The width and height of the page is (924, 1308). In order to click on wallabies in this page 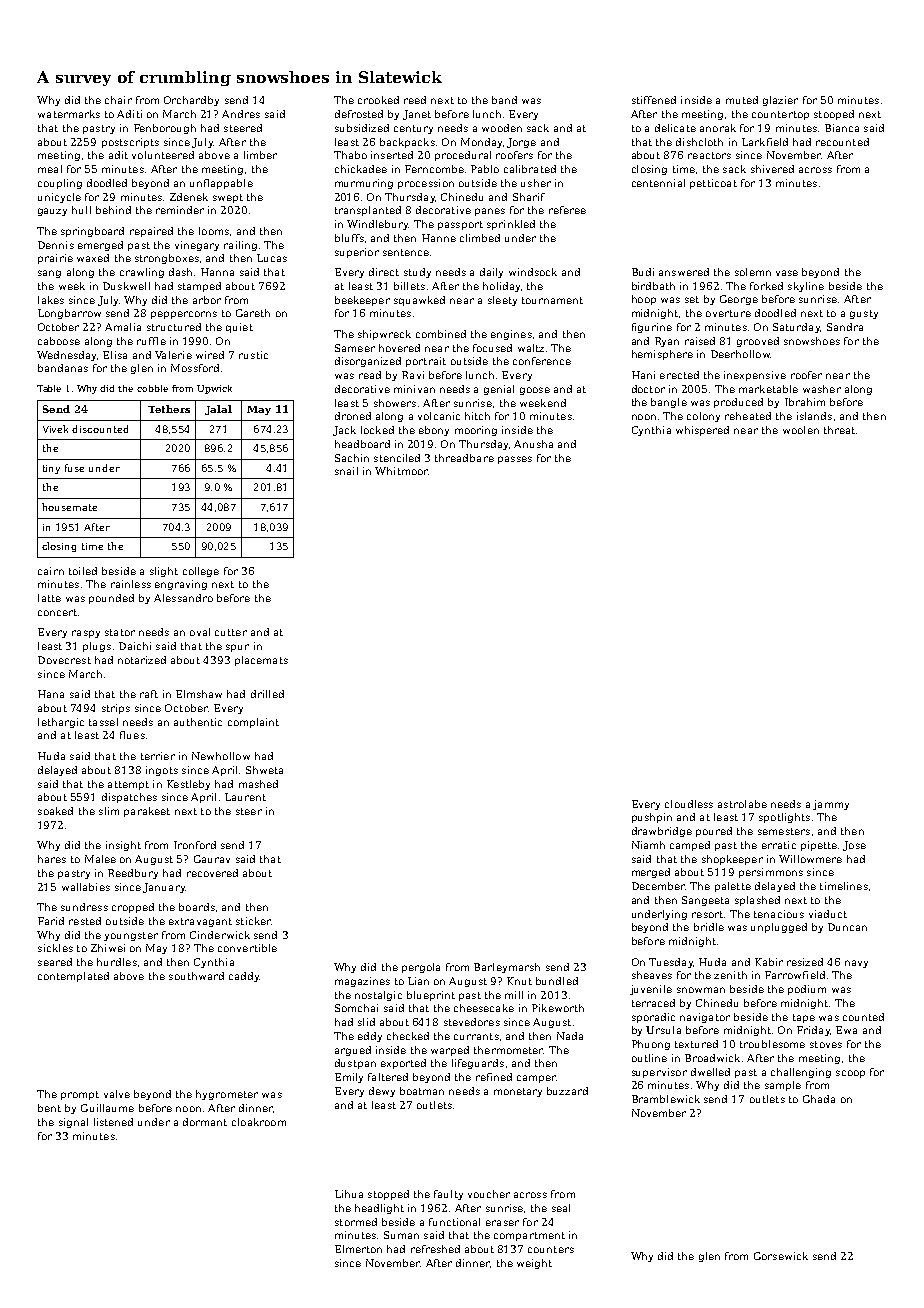, I will do `click(86, 887)`.
